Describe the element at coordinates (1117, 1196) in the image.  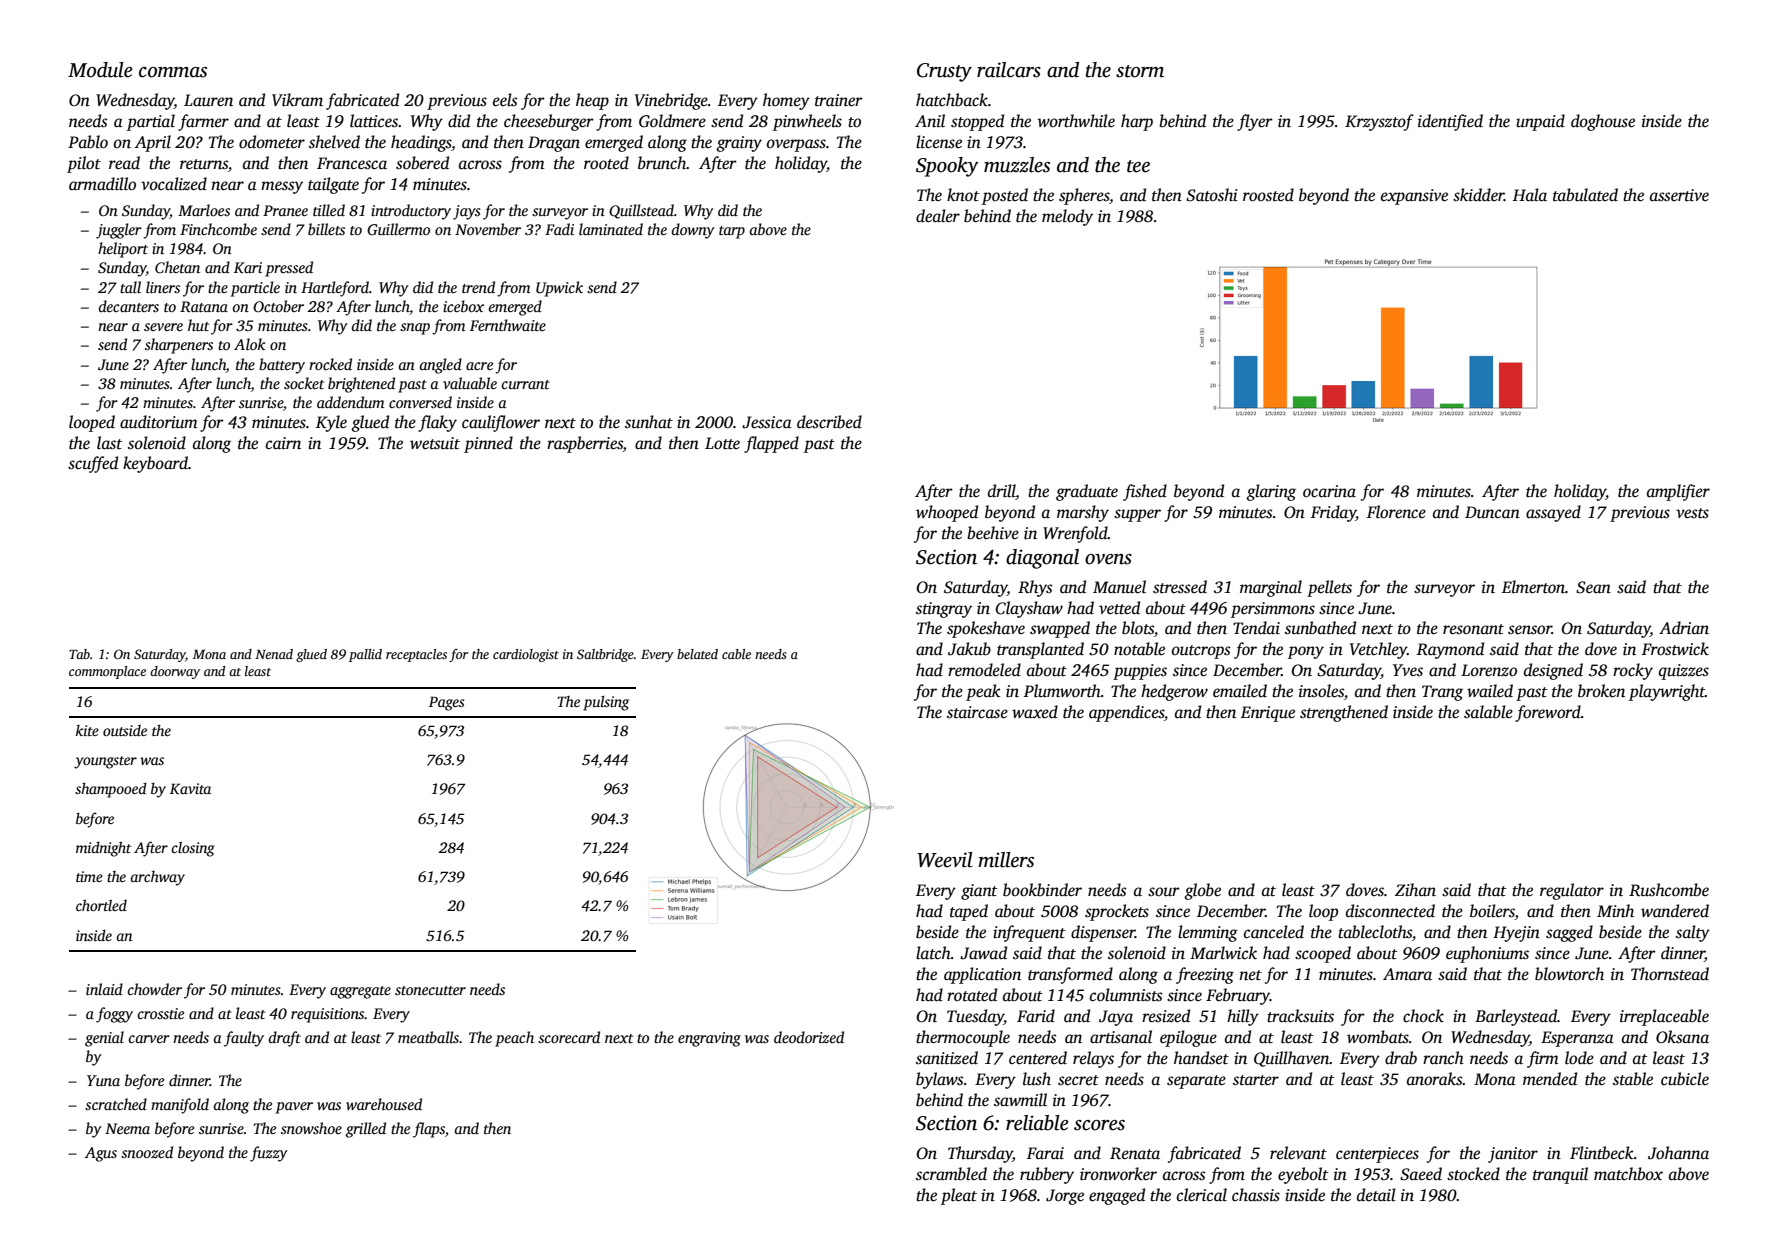
I see `engaged` at that location.
